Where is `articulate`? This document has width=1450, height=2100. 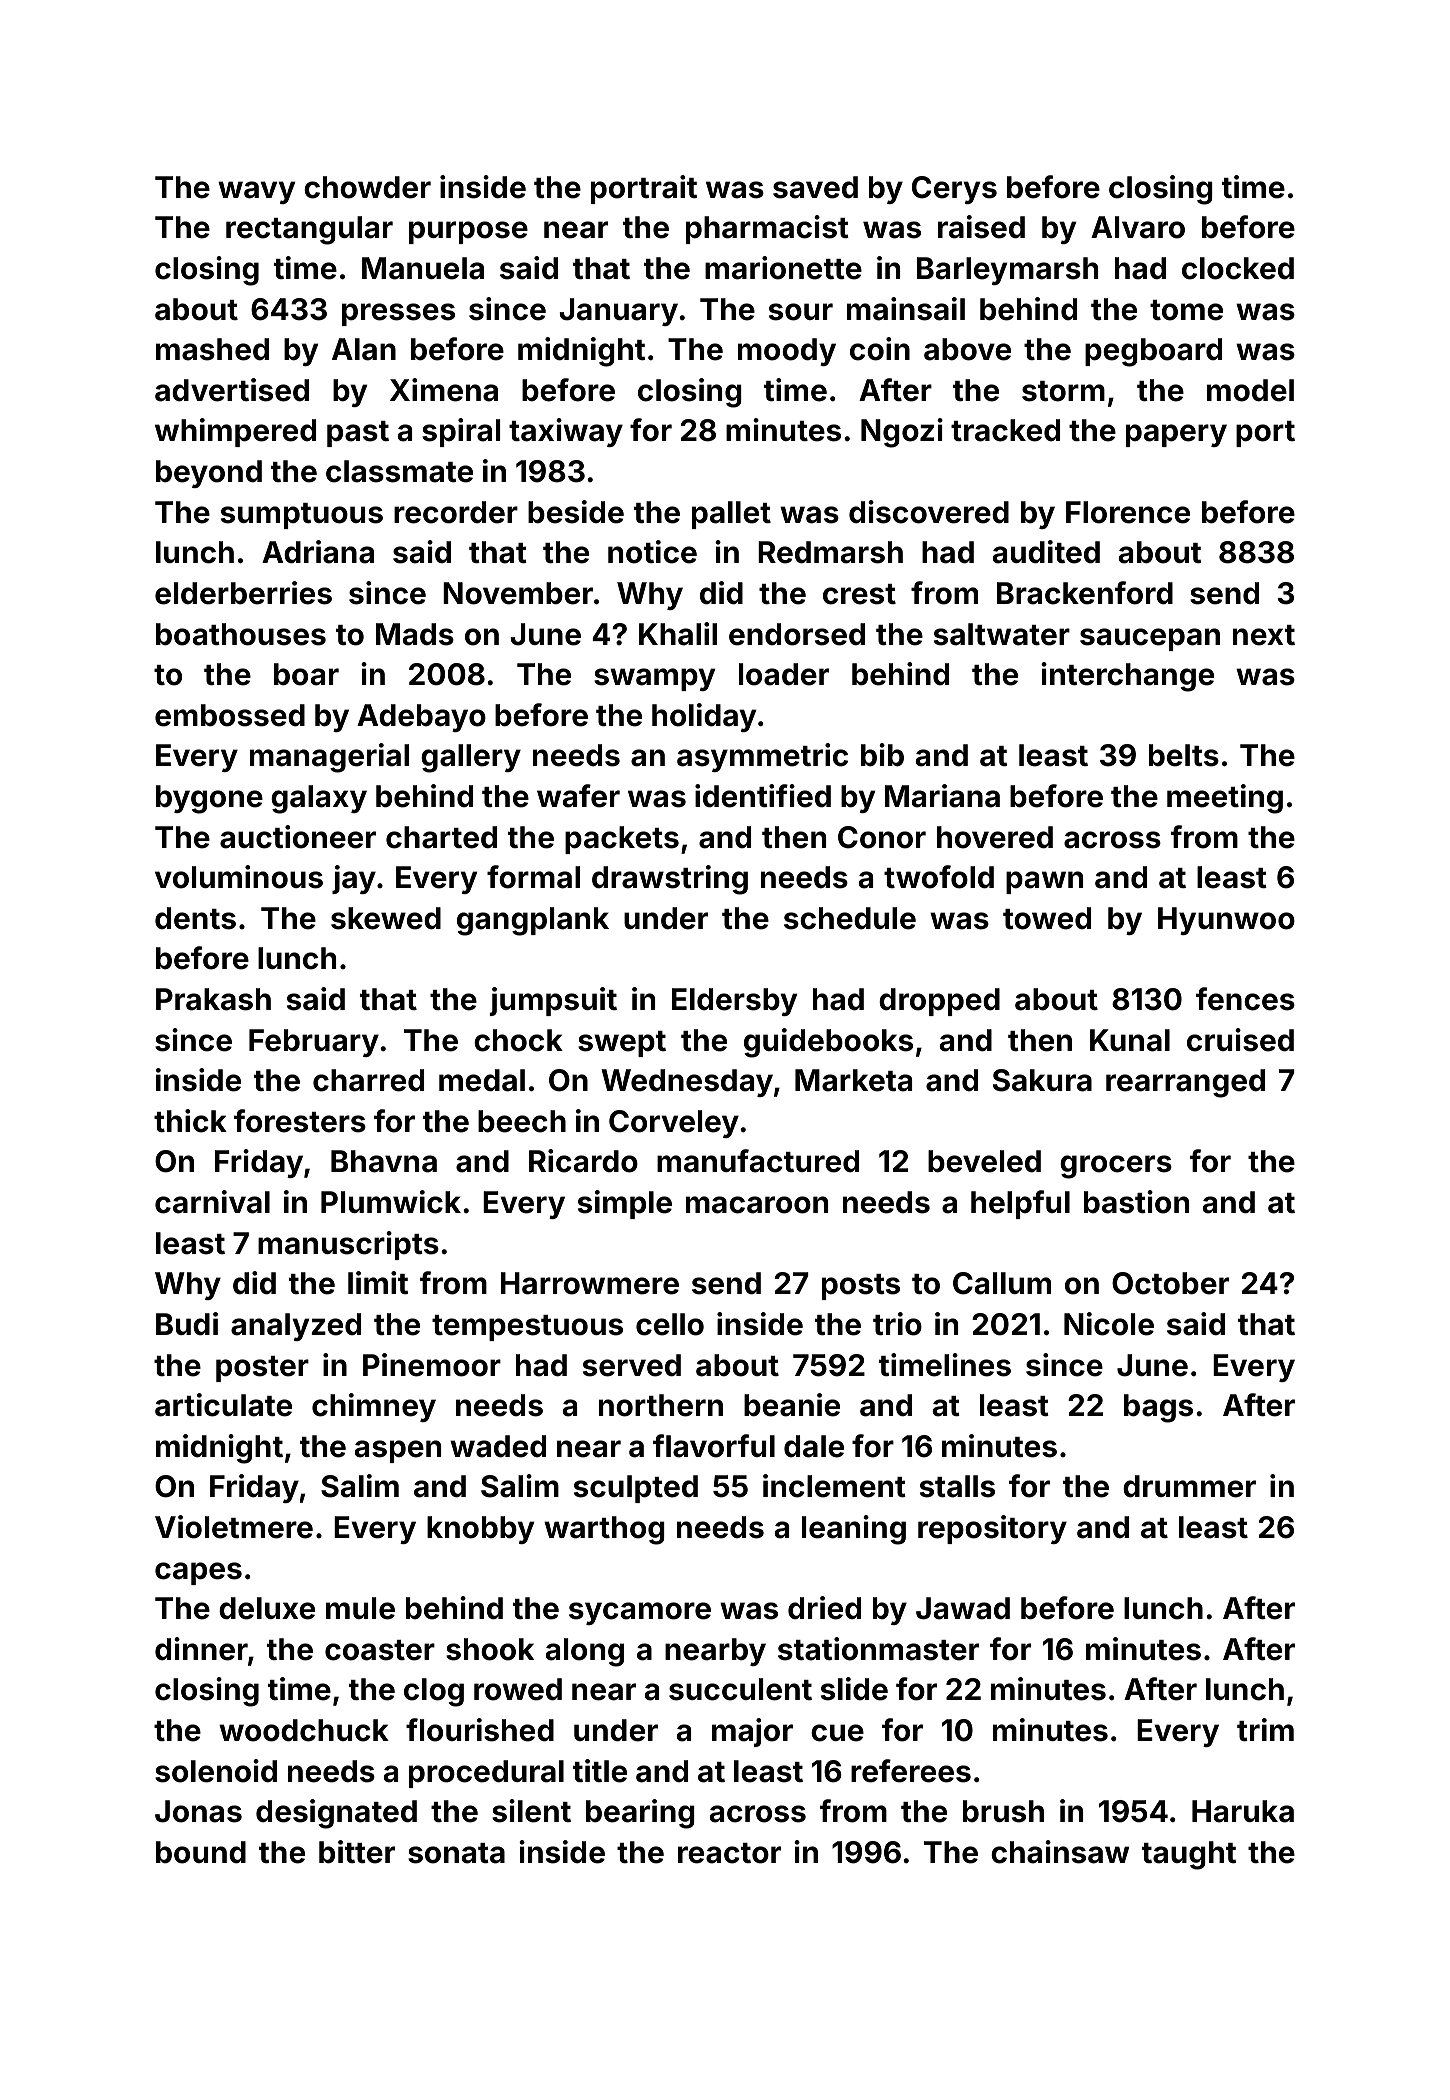
articulate is located at coordinates (223, 1405).
